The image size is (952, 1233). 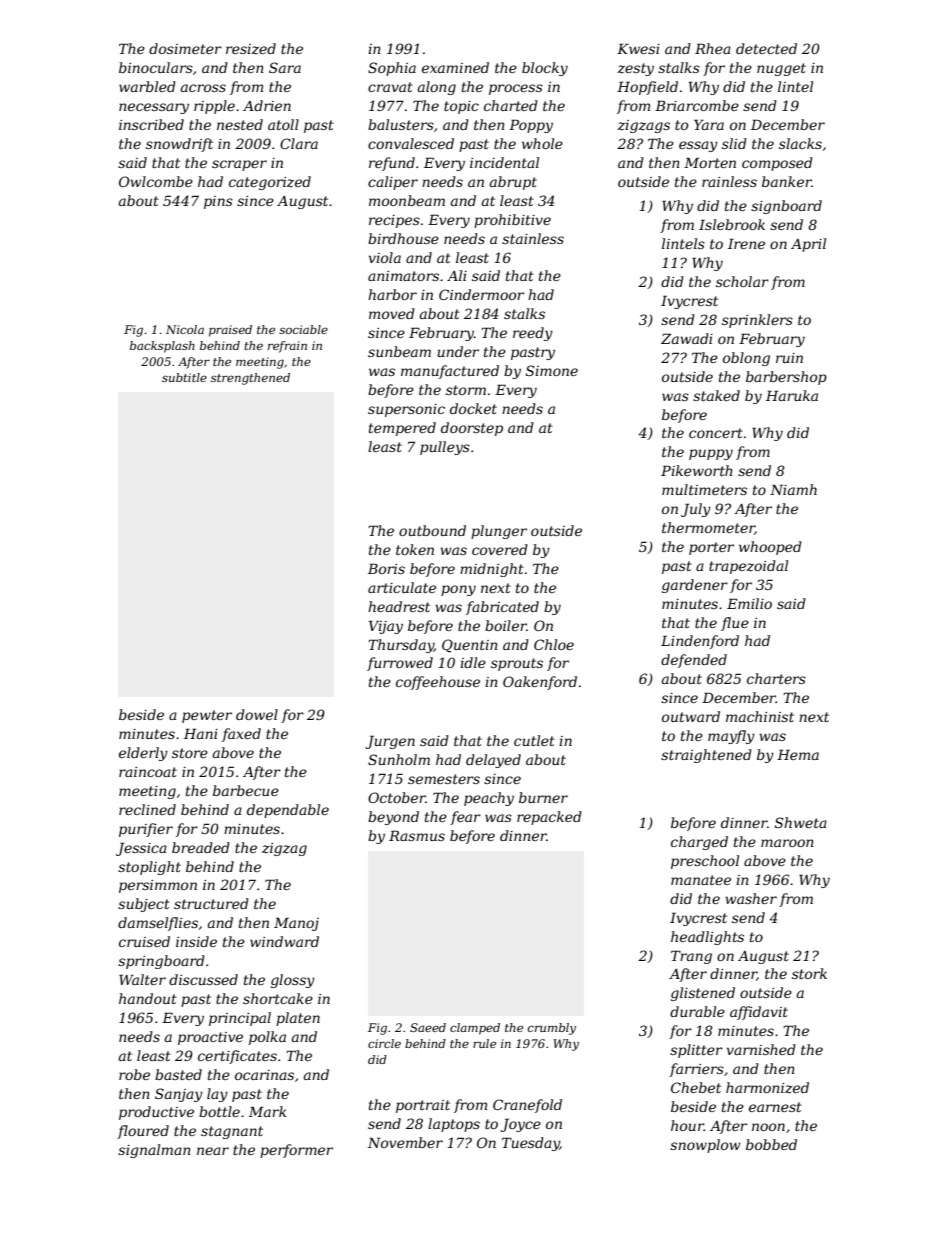 I want to click on balusters, so click(x=401, y=124).
